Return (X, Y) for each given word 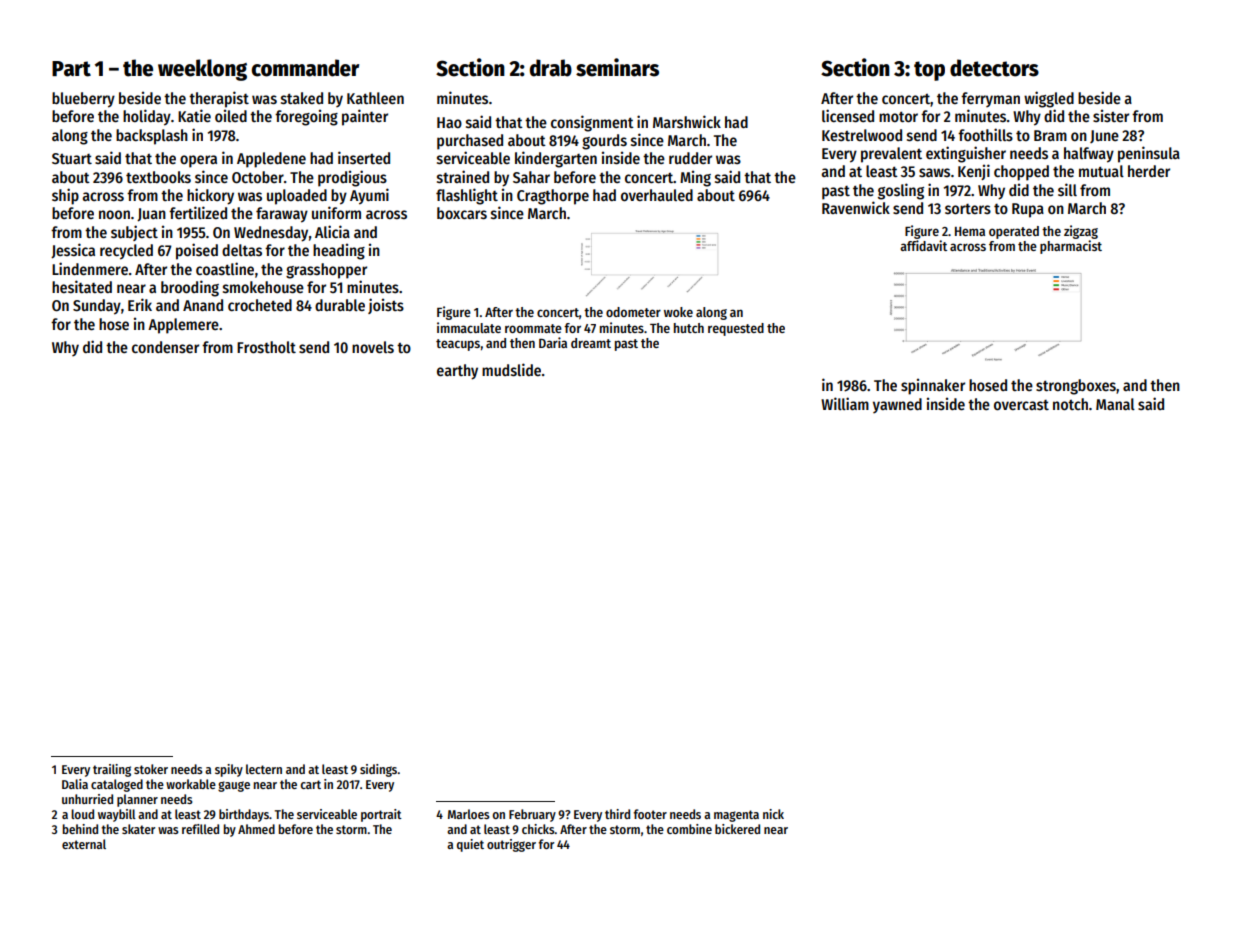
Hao (449, 122)
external (84, 844)
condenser (165, 347)
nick (773, 814)
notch (1070, 404)
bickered (737, 829)
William (845, 403)
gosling (901, 191)
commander (305, 68)
